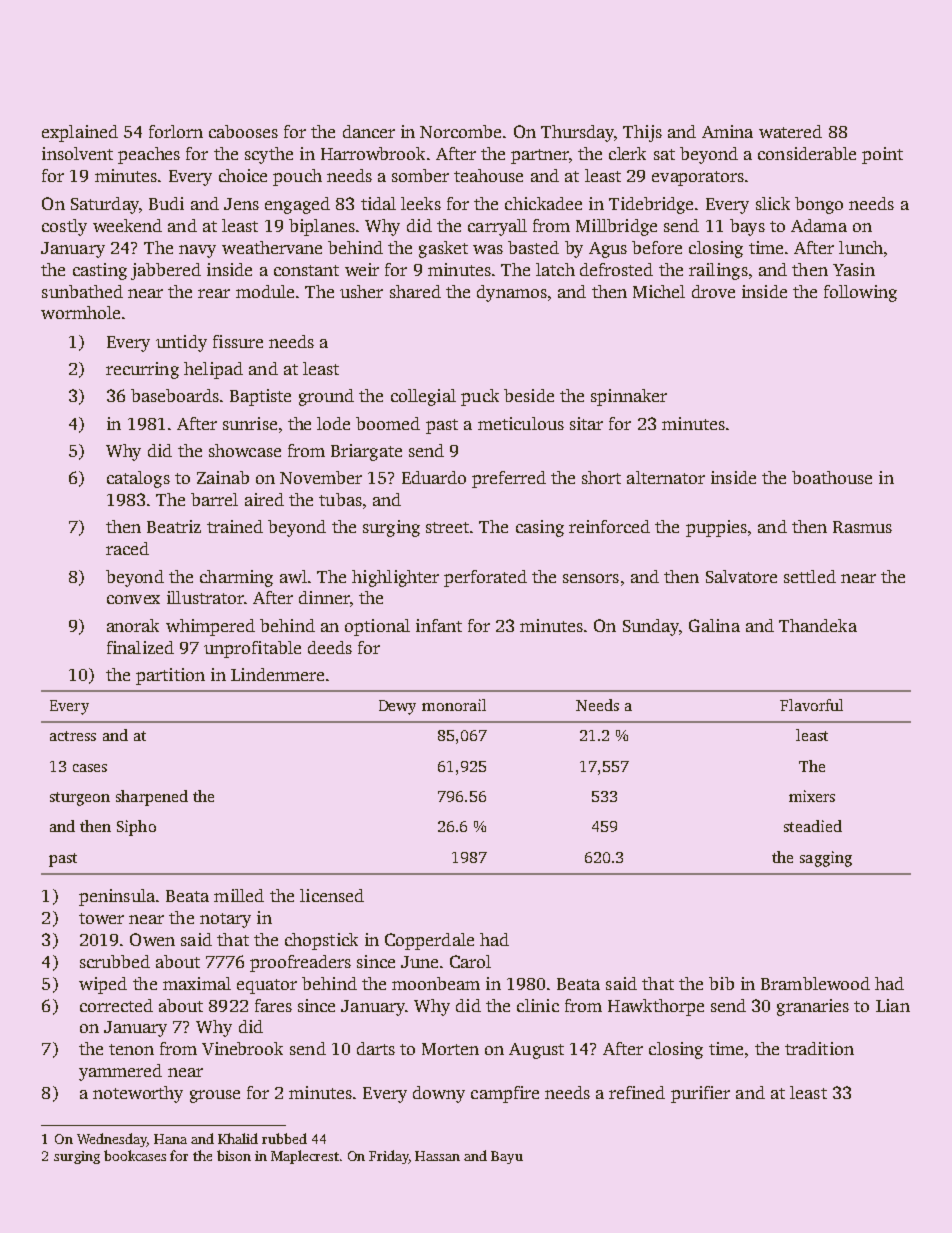 The width and height of the screenshot is (952, 1233). What do you see at coordinates (112, 1140) in the screenshot?
I see `Wednesday` at bounding box center [112, 1140].
